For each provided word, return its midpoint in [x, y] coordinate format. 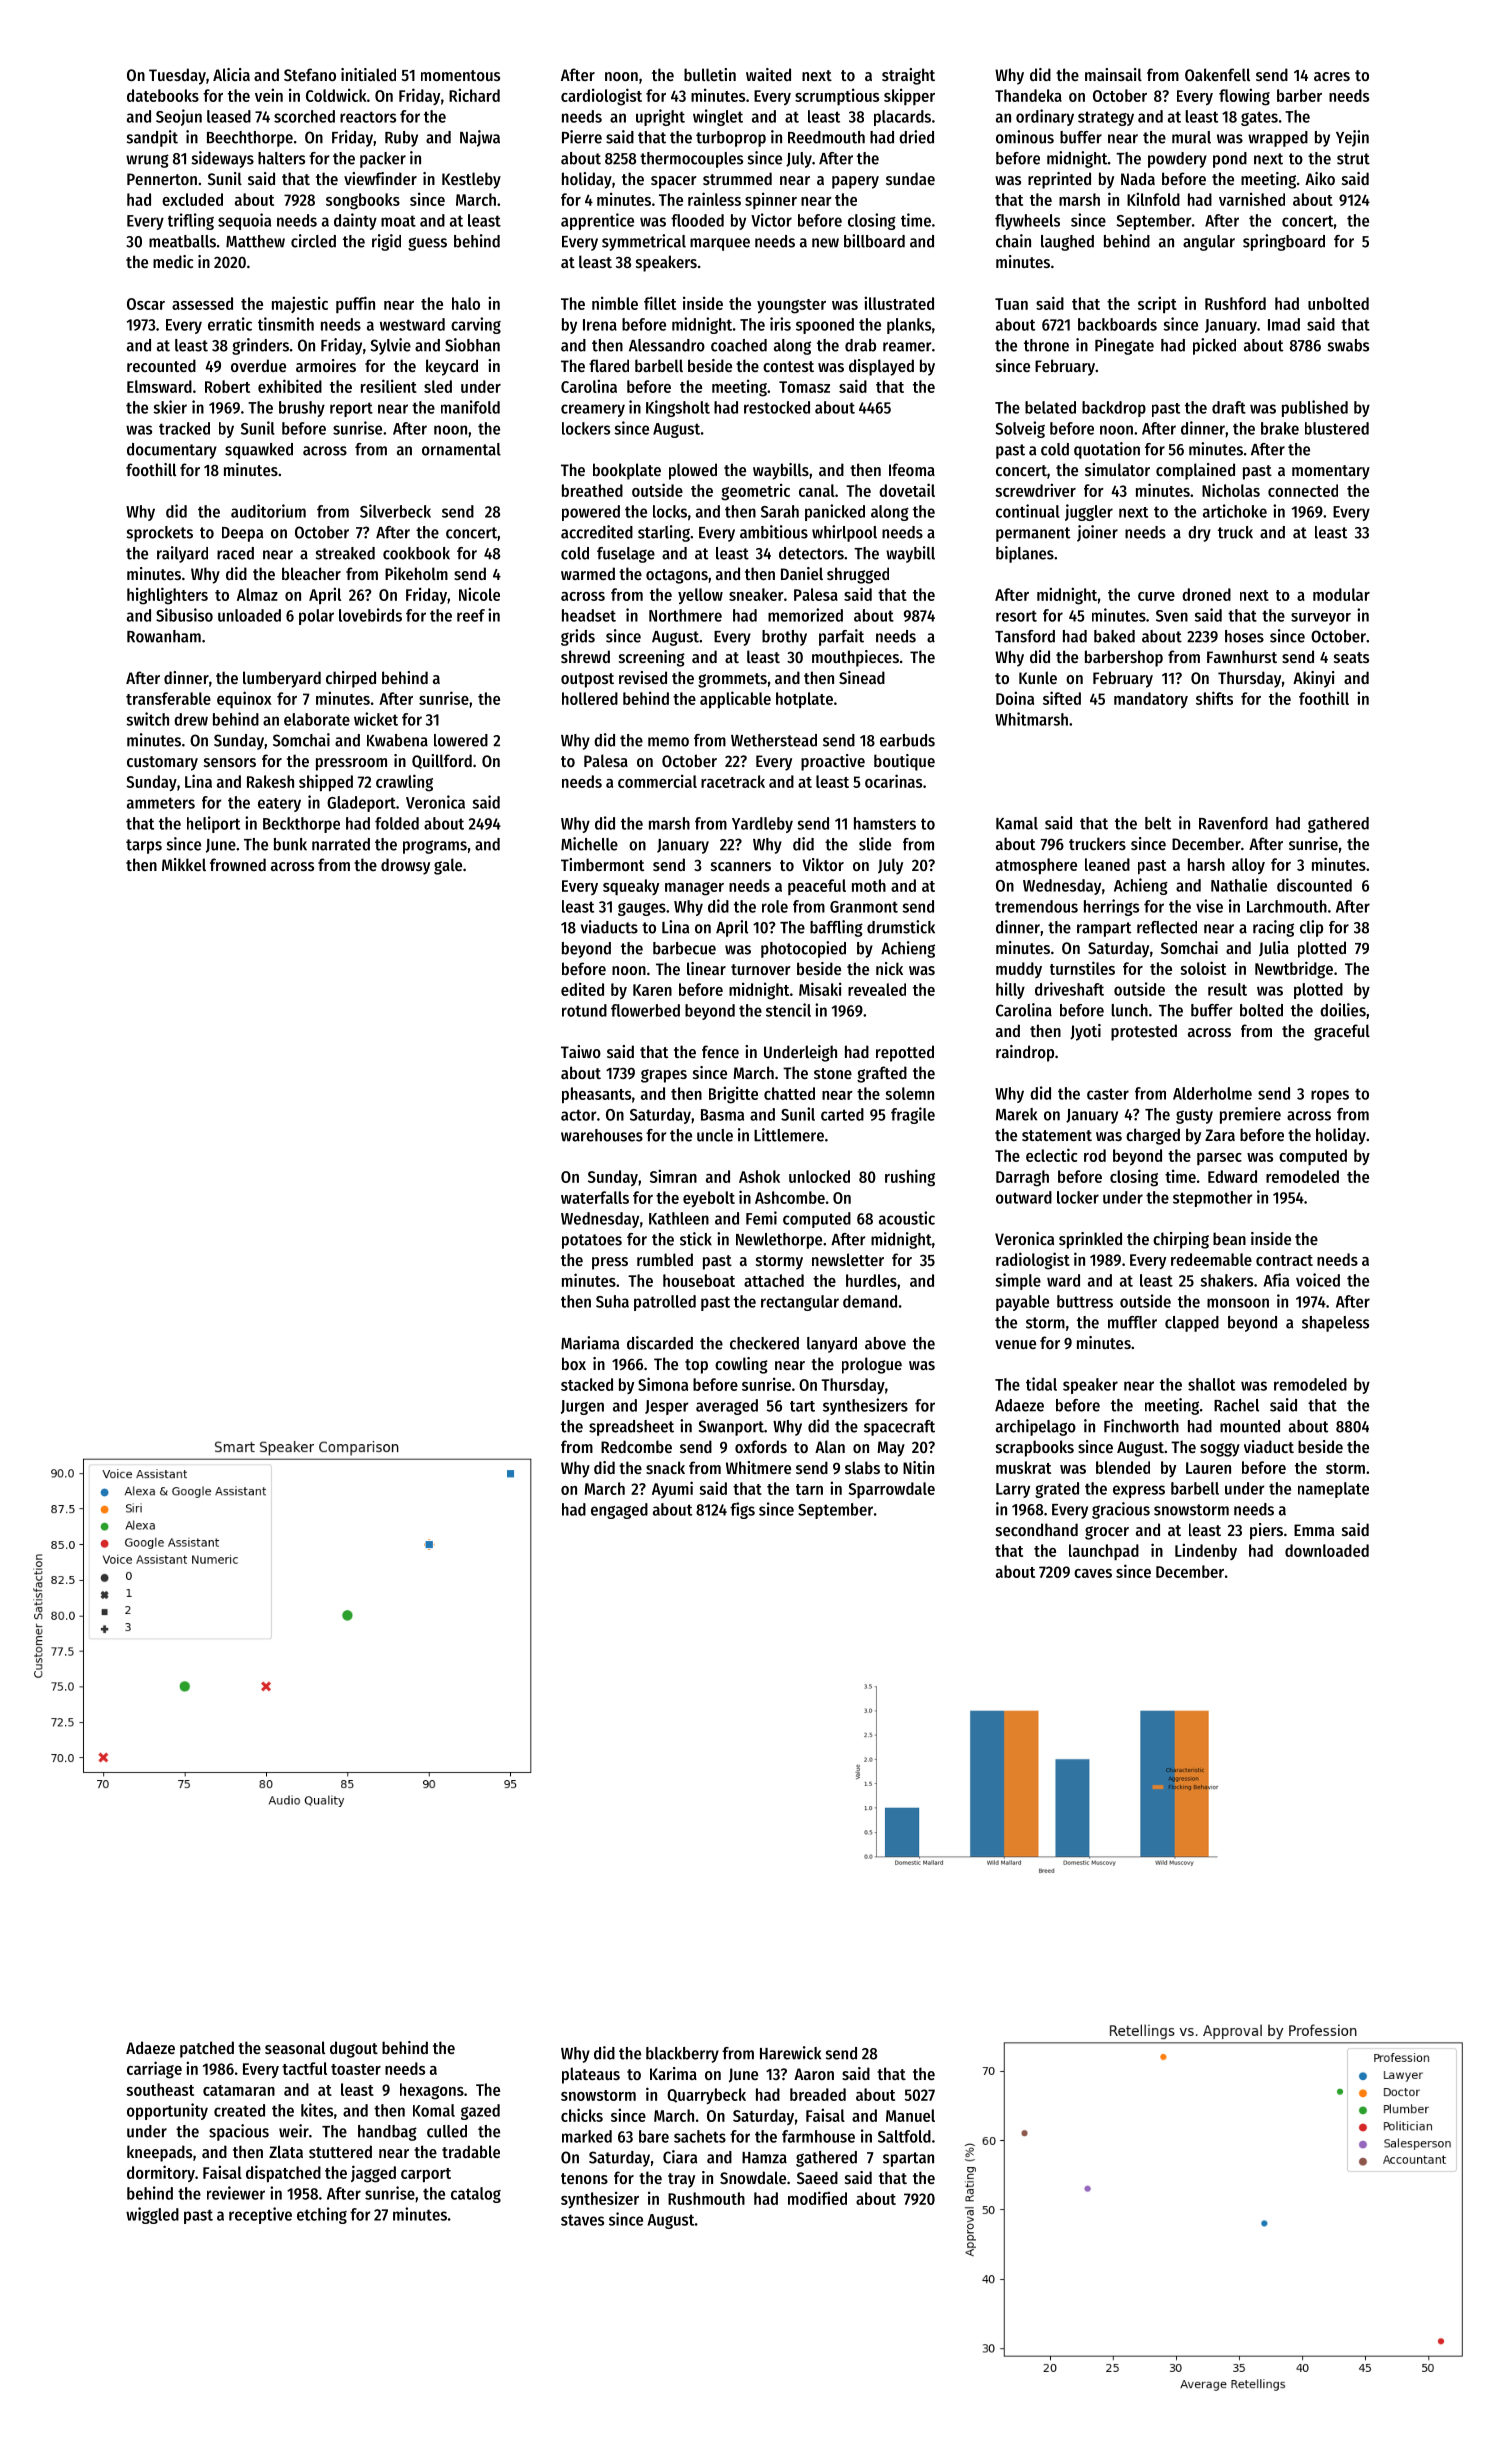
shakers [1226, 1280]
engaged [619, 1511]
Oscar [146, 304]
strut [1353, 159]
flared [609, 365]
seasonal [295, 2047]
